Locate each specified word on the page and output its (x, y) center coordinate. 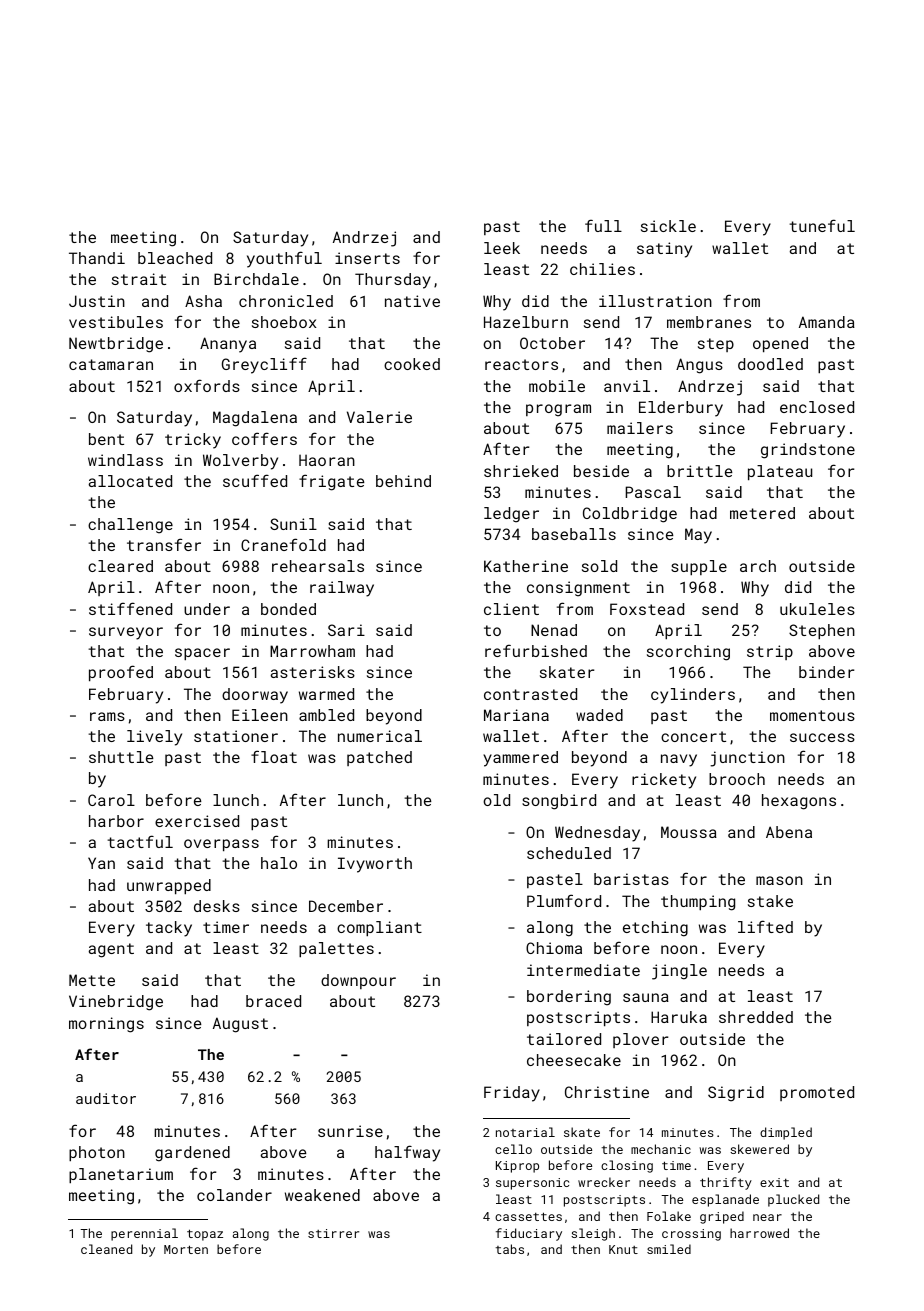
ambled (326, 715)
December (346, 906)
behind (403, 481)
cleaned (106, 1249)
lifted (765, 926)
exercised (197, 821)
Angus (699, 366)
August (240, 1025)
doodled (770, 364)
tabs (509, 1249)
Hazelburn (526, 322)
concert (693, 736)
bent (106, 439)
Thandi (97, 258)
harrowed (759, 1233)
